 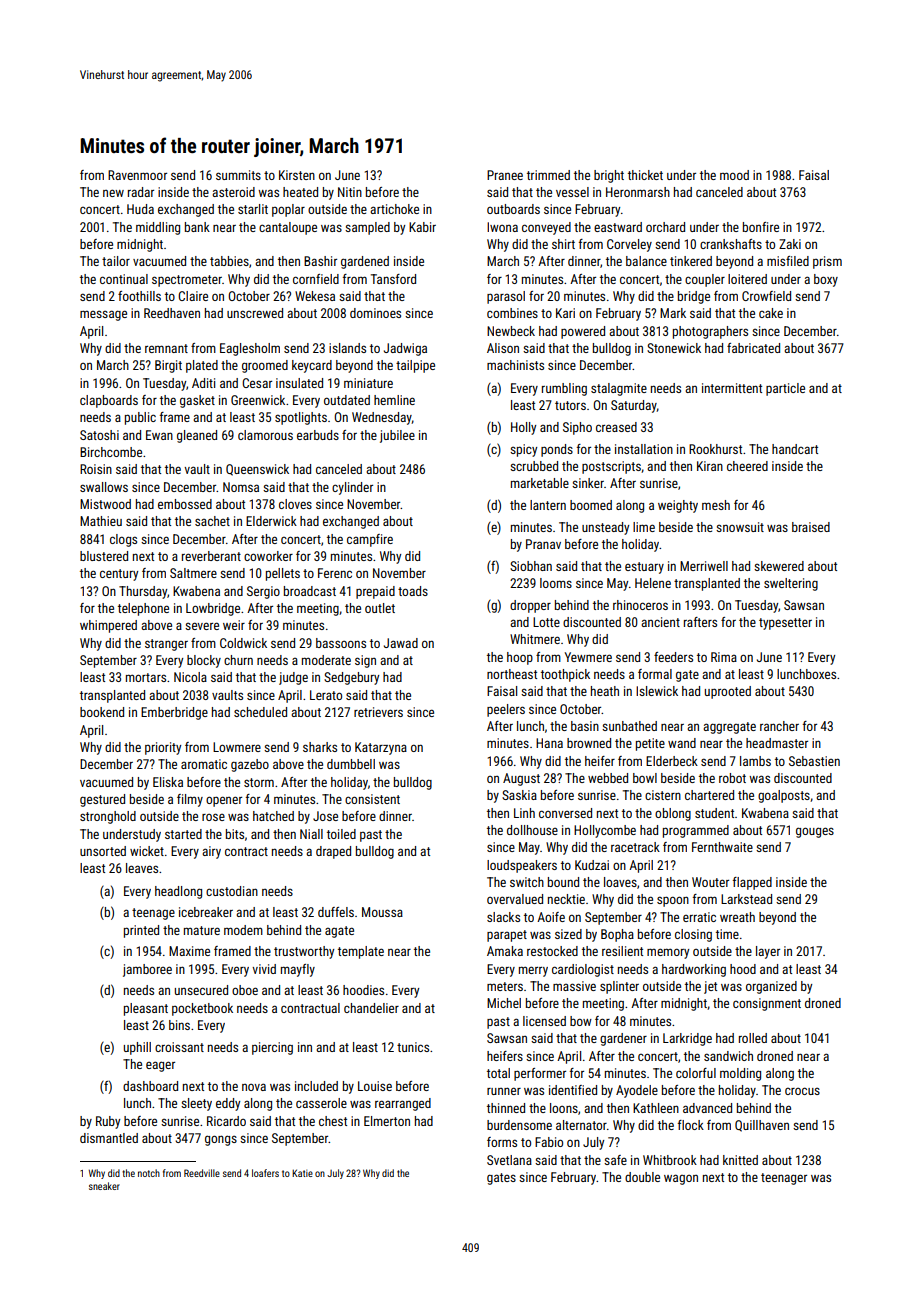 What do you see at coordinates (710, 466) in the screenshot?
I see `Kiran` at bounding box center [710, 466].
